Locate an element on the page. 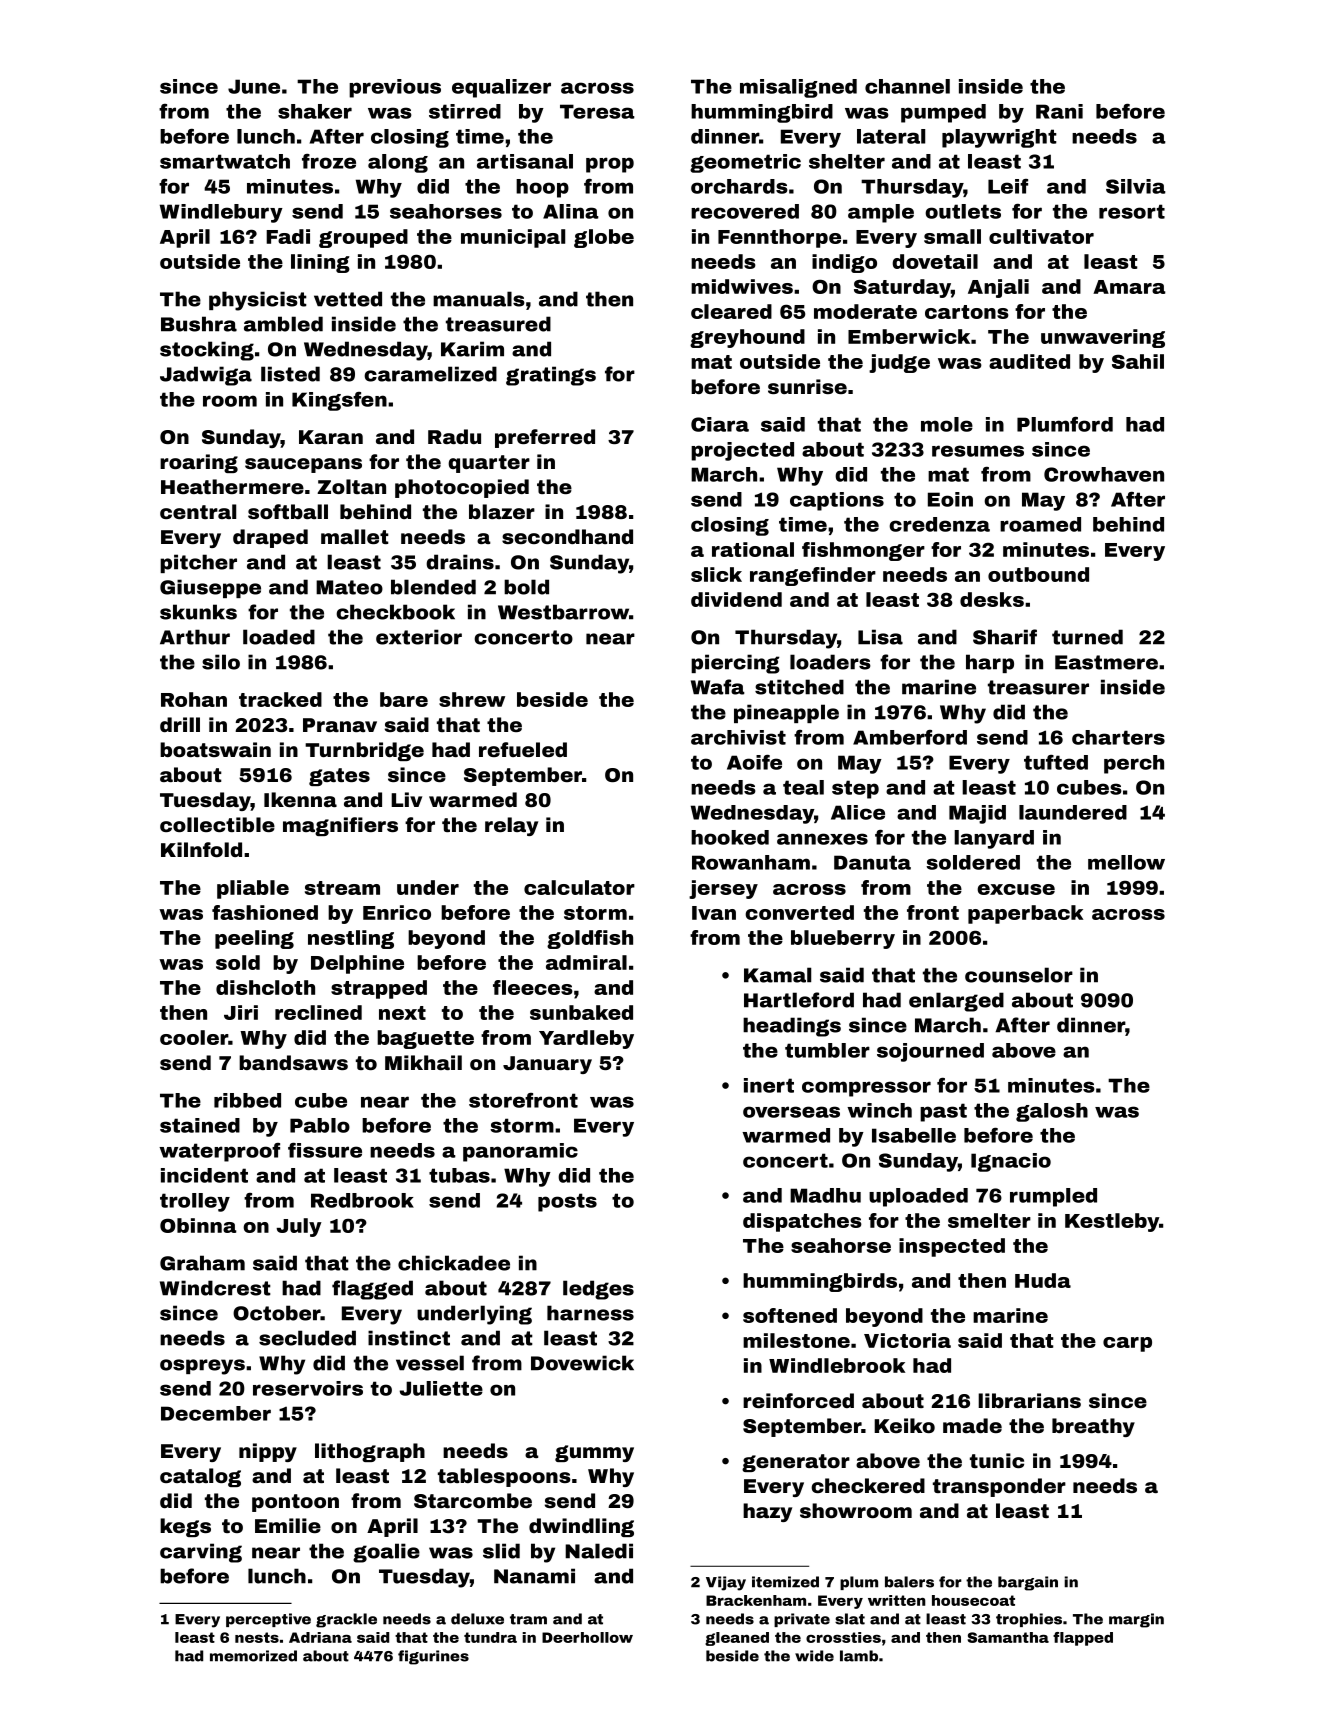  relay is located at coordinates (511, 826).
